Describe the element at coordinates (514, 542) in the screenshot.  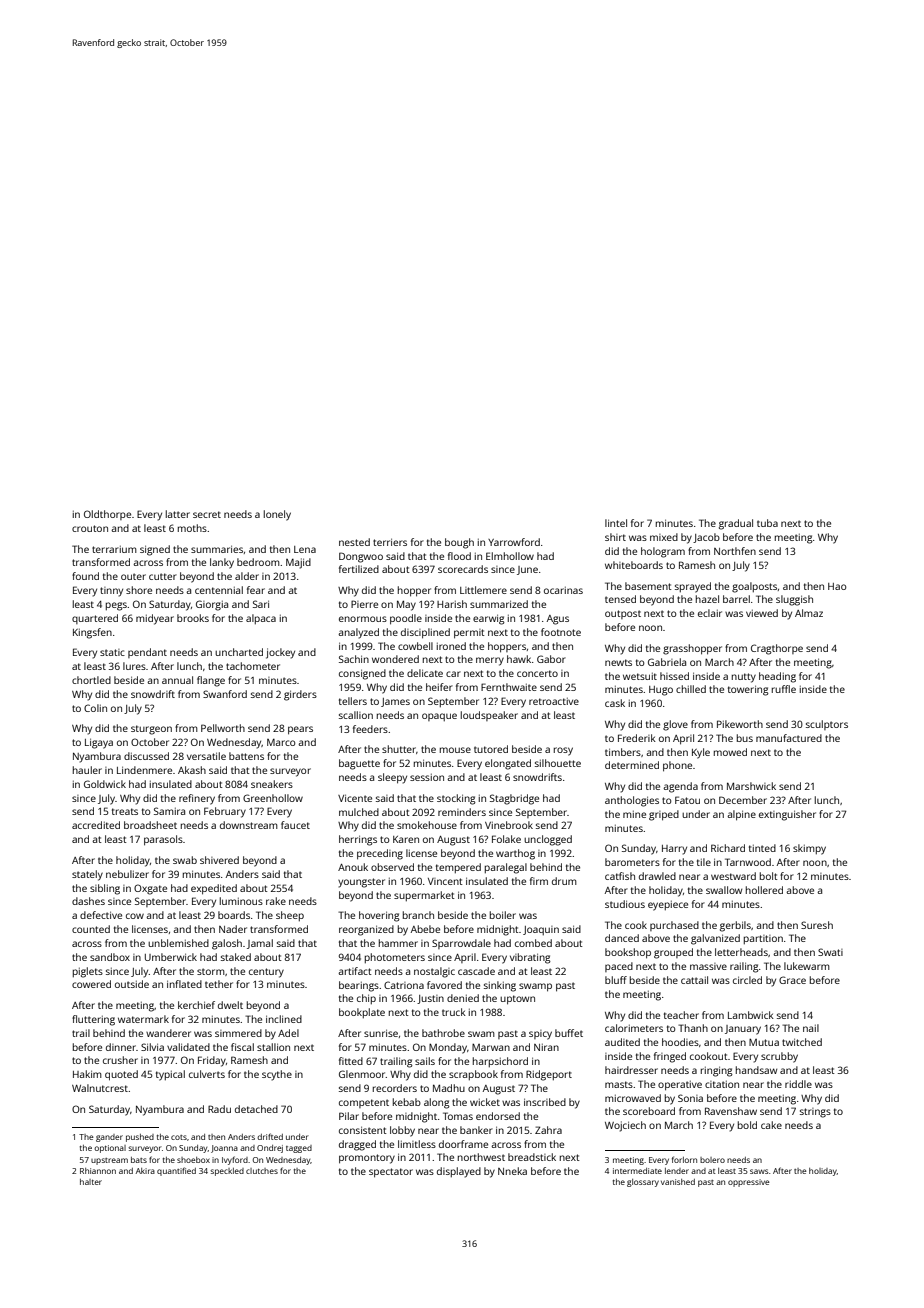
I see `Yarrowford` at that location.
